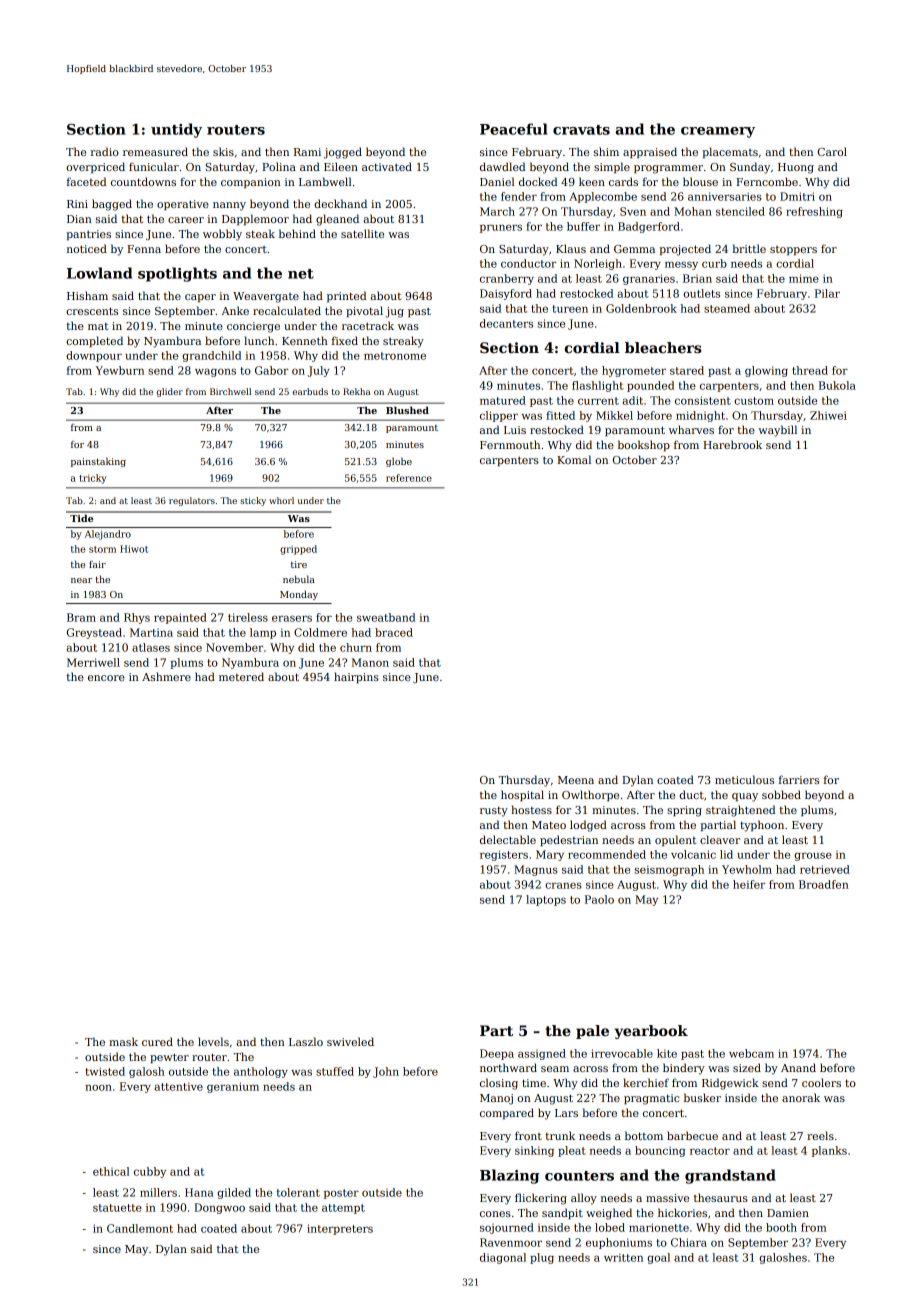 This screenshot has width=924, height=1308. Describe the element at coordinates (176, 130) in the screenshot. I see `untidy` at that location.
